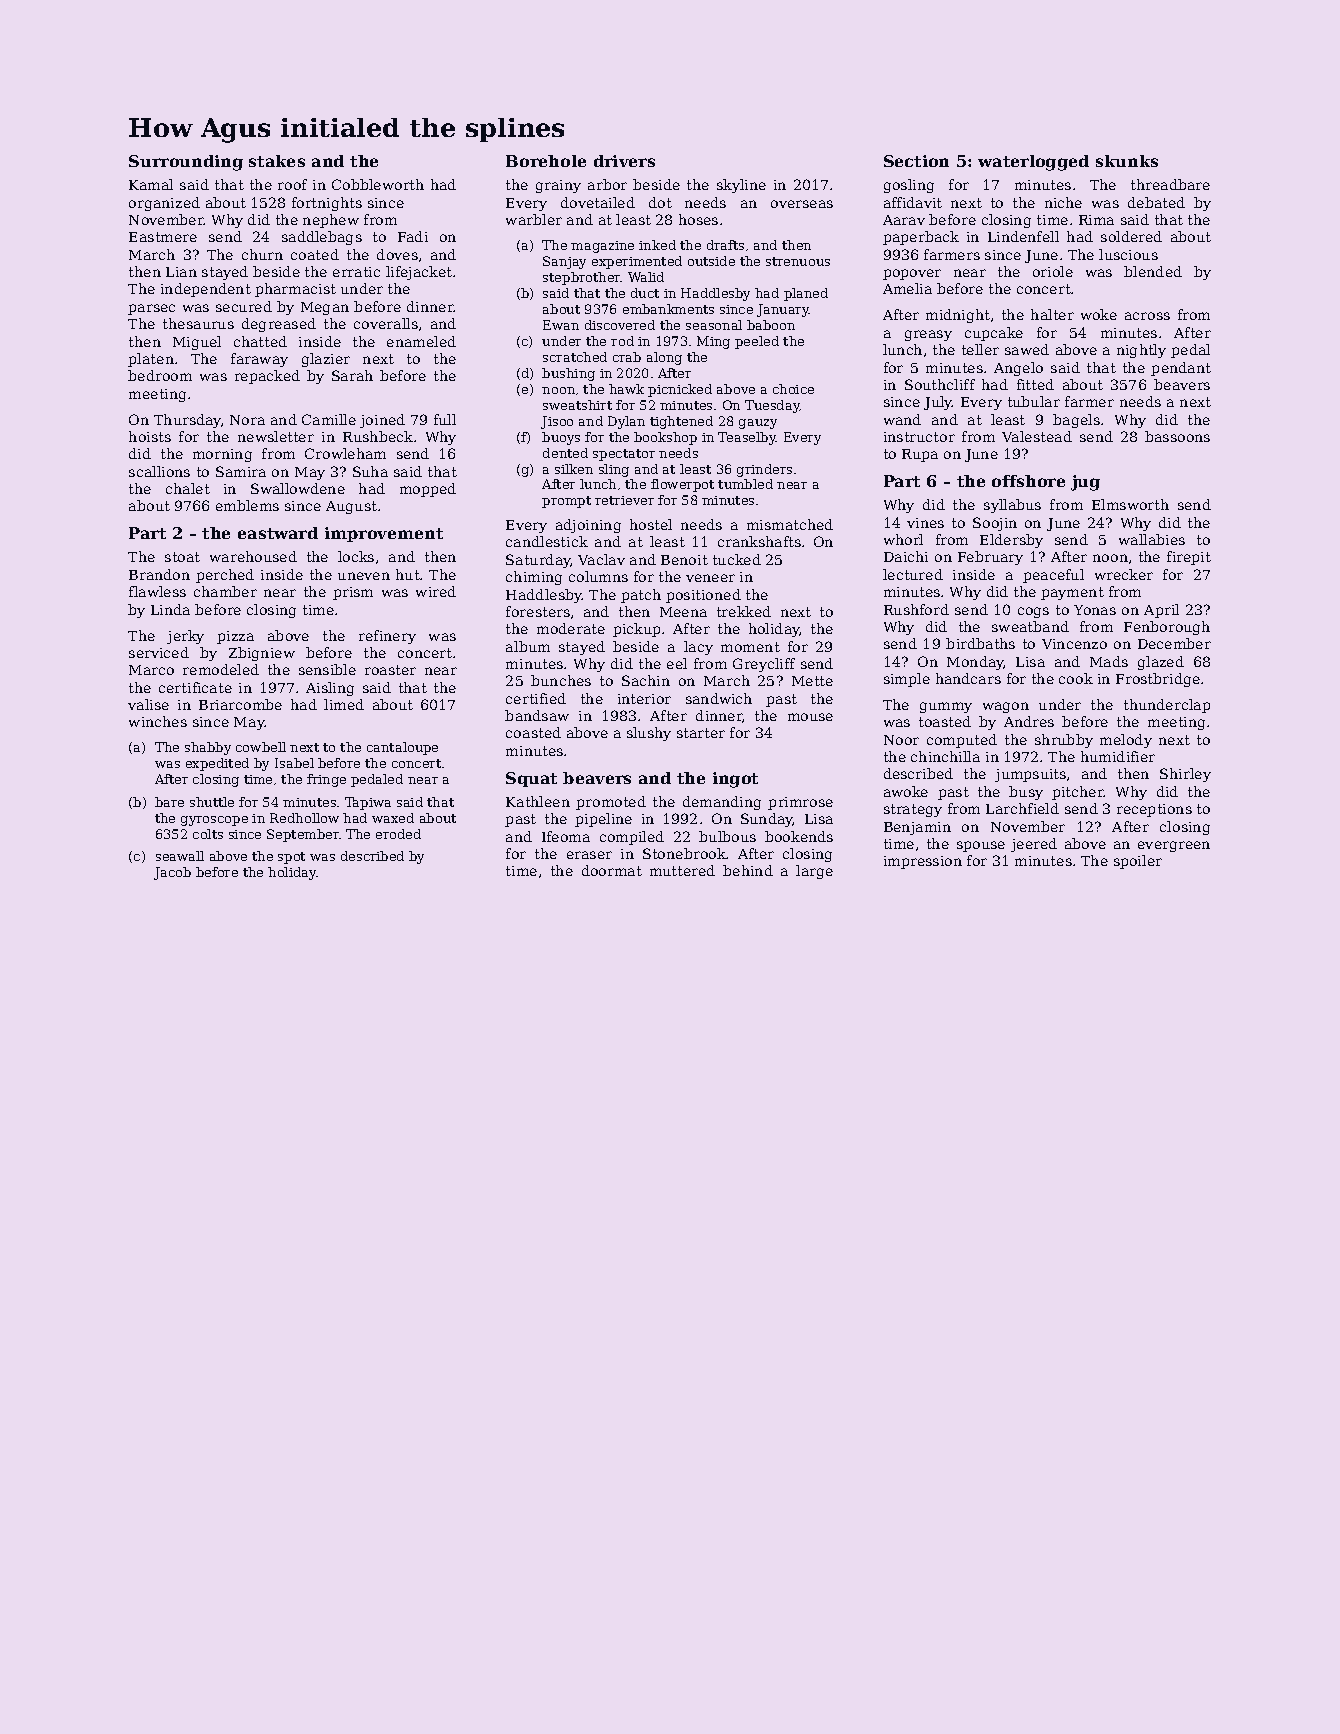 The width and height of the image is (1340, 1734). I want to click on sawed, so click(1027, 349).
